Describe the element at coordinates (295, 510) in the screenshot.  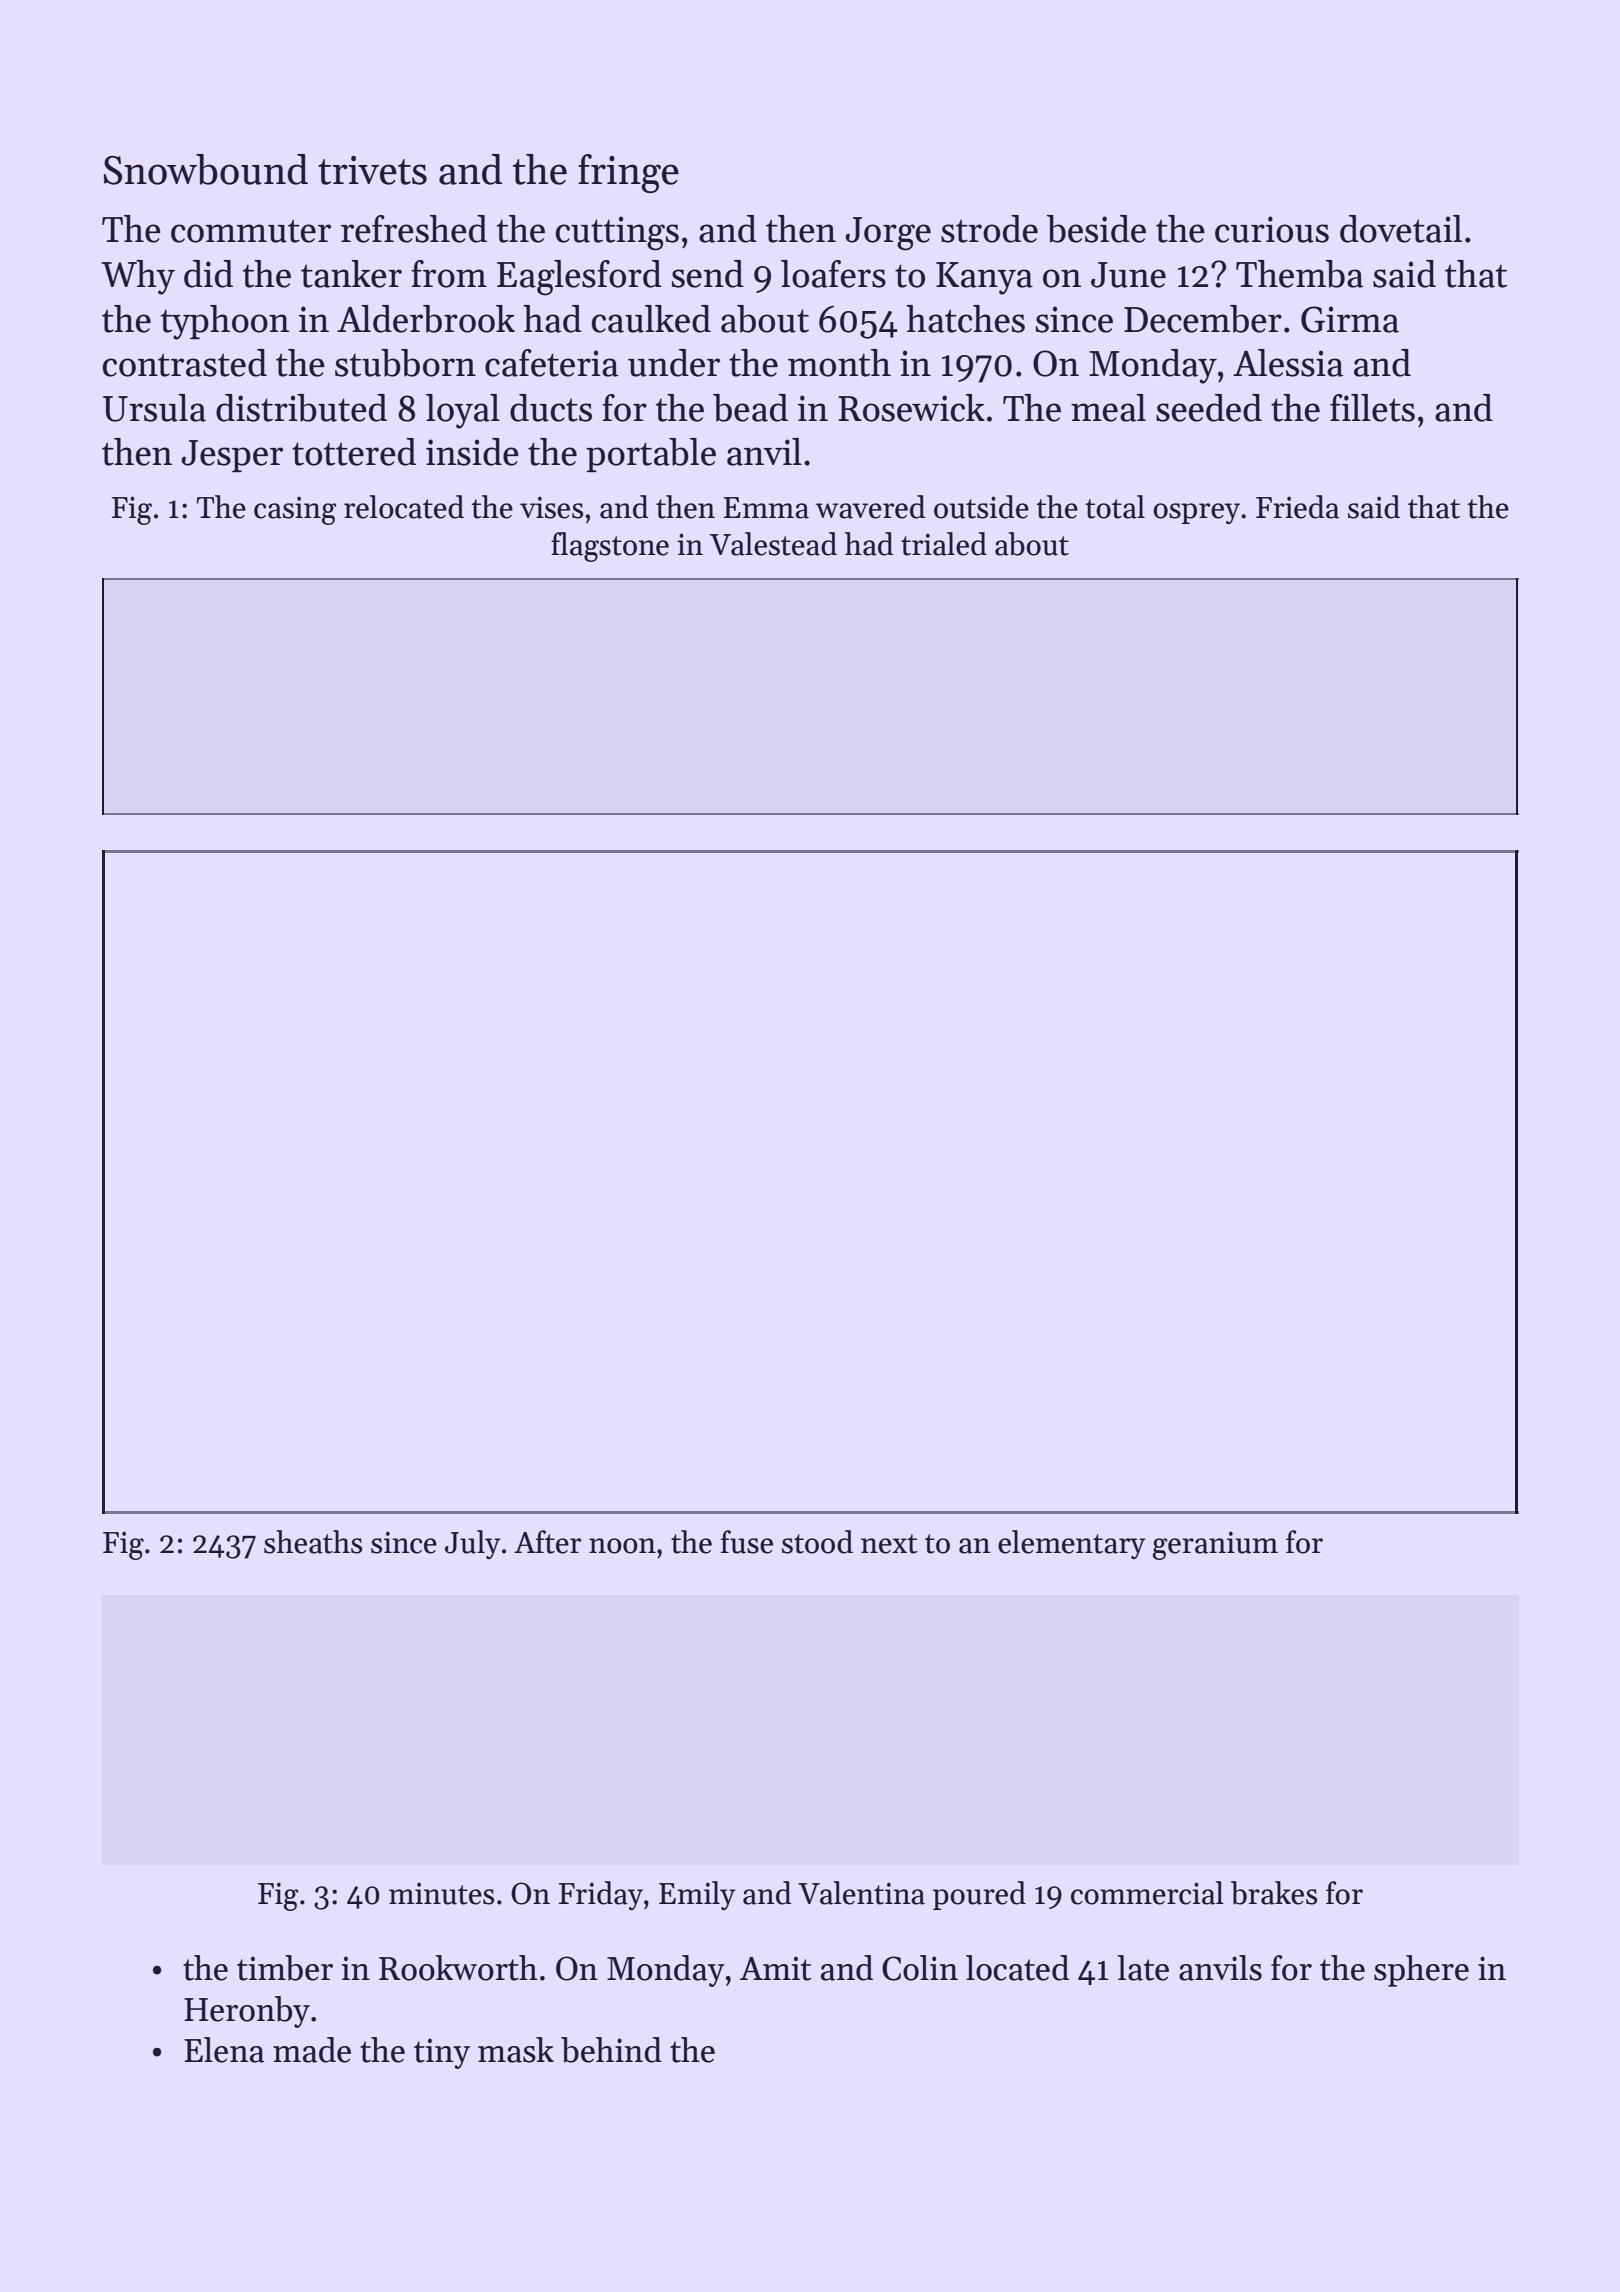
I see `casing` at that location.
